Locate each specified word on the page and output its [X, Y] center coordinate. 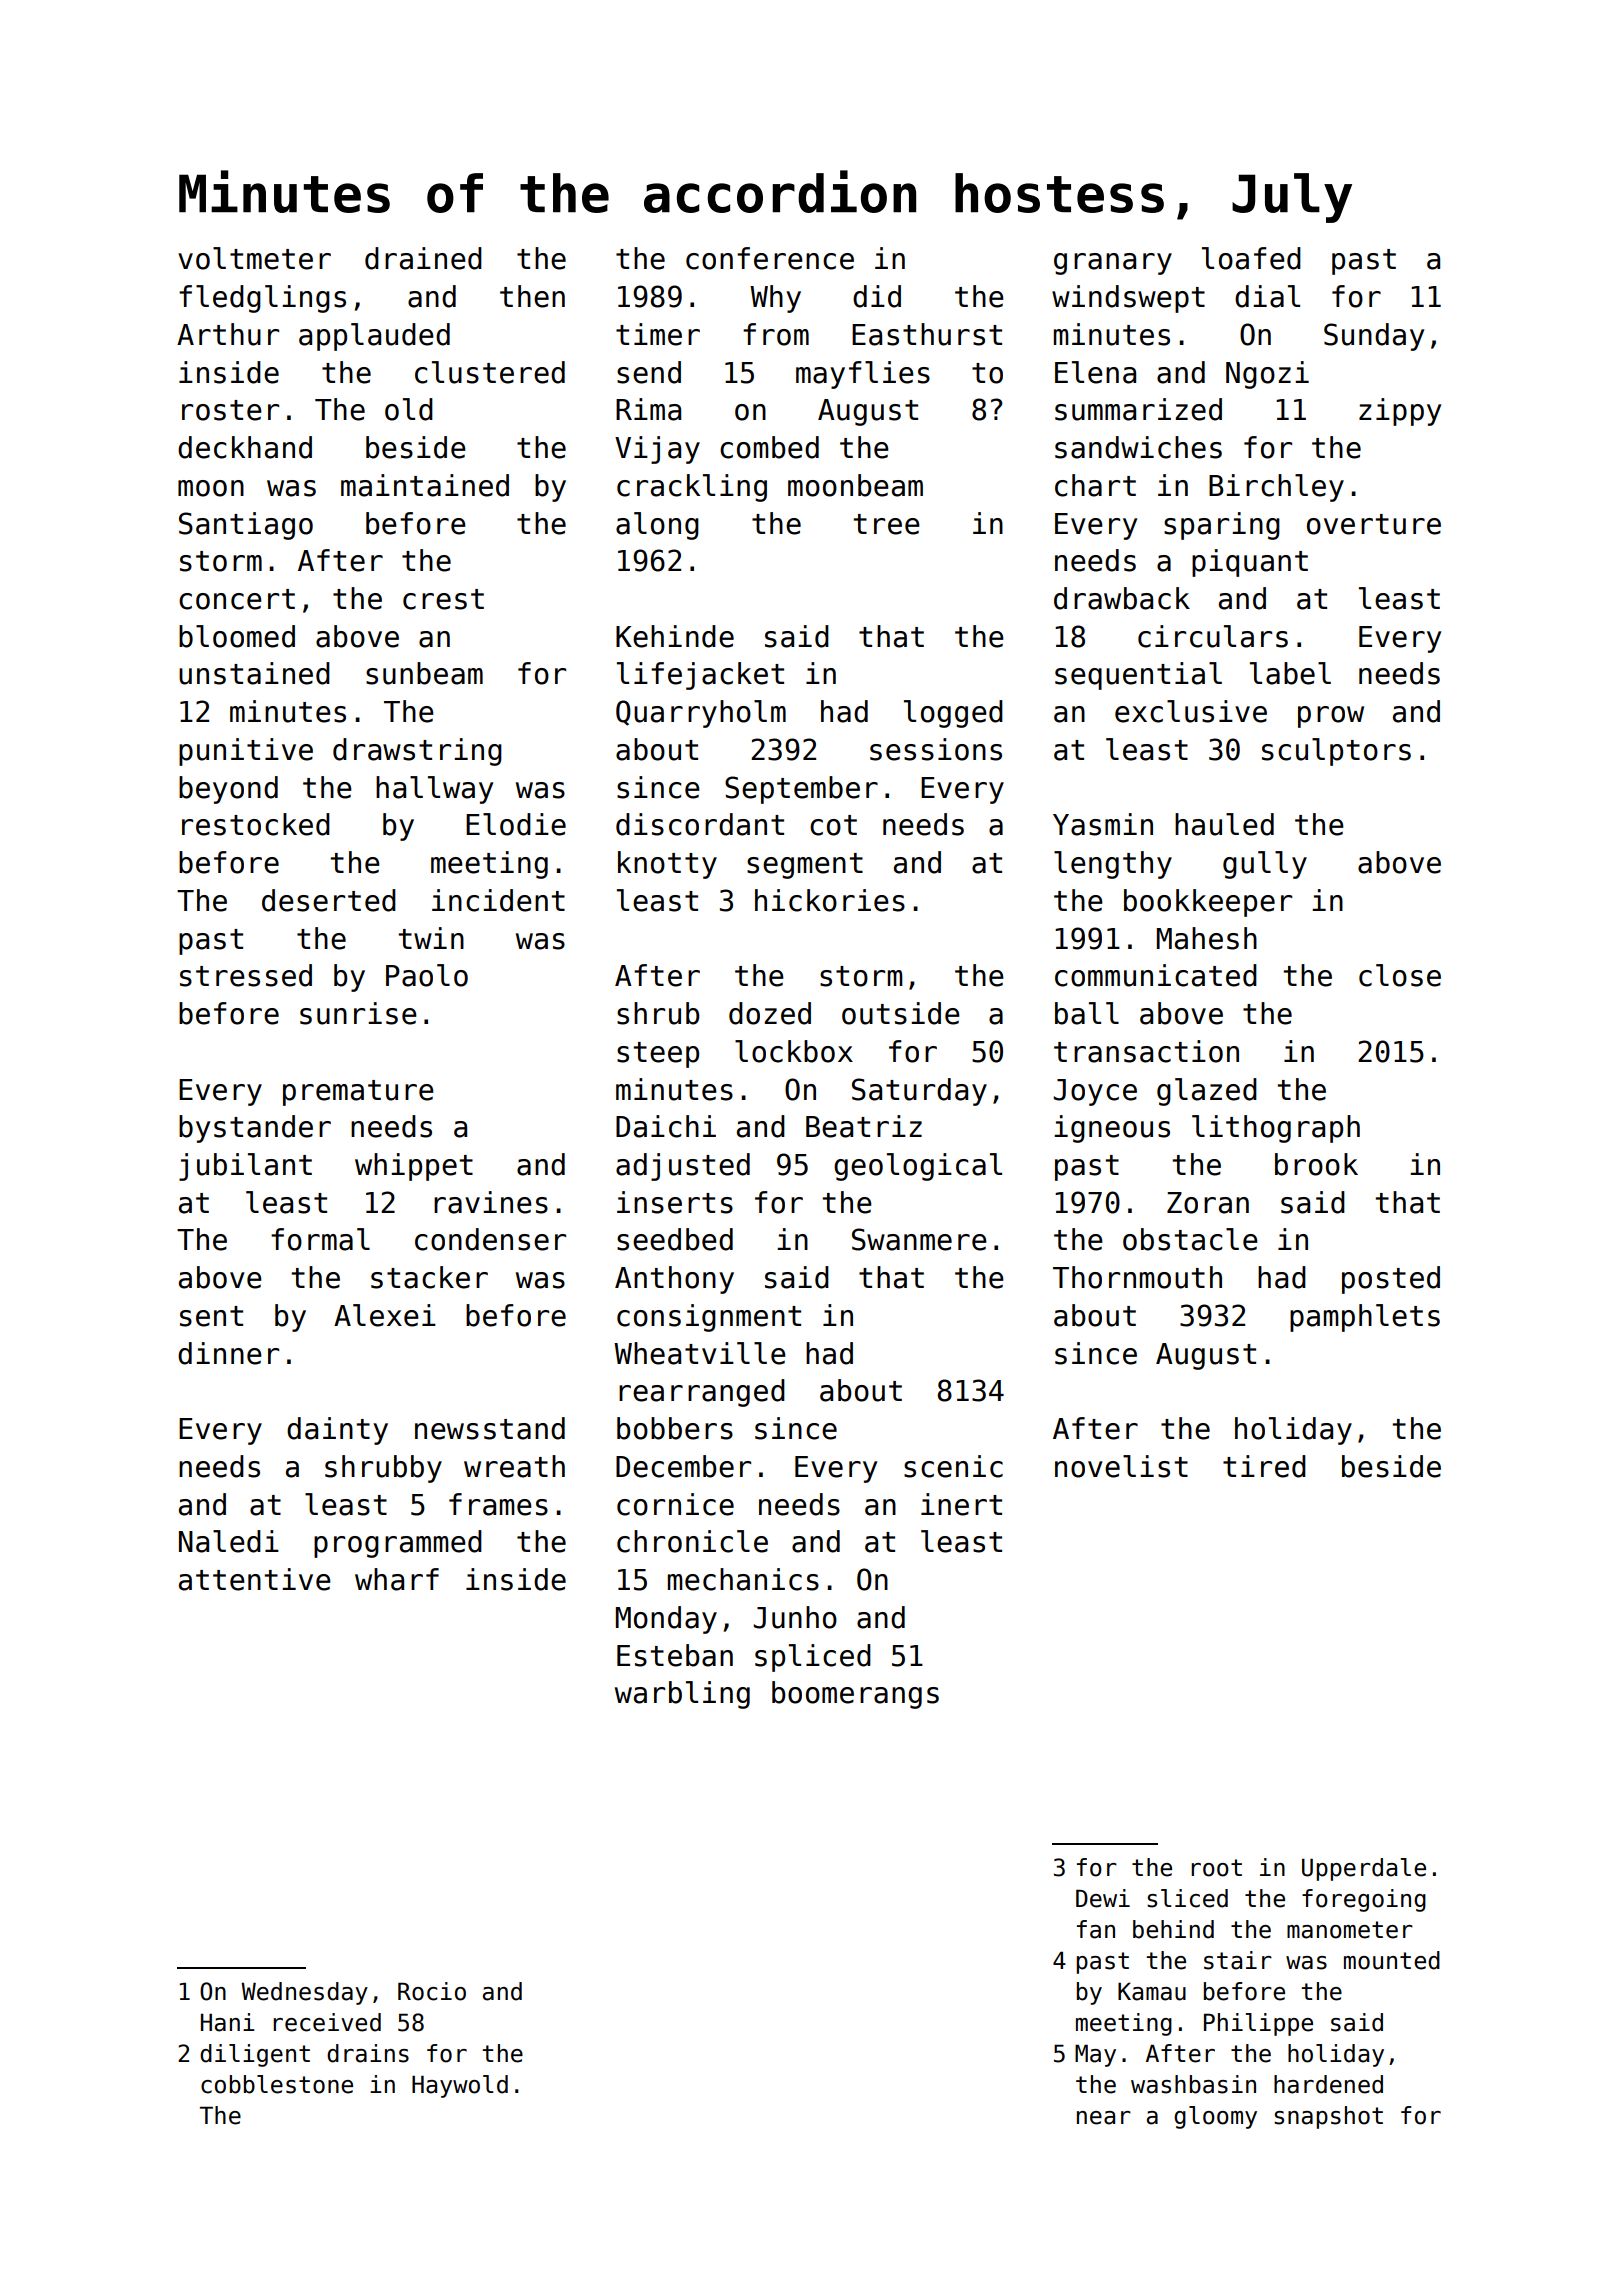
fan [1096, 1929]
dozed [770, 1013]
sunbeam [424, 673]
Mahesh [1207, 938]
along [657, 526]
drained [423, 258]
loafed [1251, 258]
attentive [255, 1579]
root [1216, 1868]
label [1290, 673]
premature [358, 1093]
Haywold [460, 2086]
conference [770, 258]
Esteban [675, 1655]
